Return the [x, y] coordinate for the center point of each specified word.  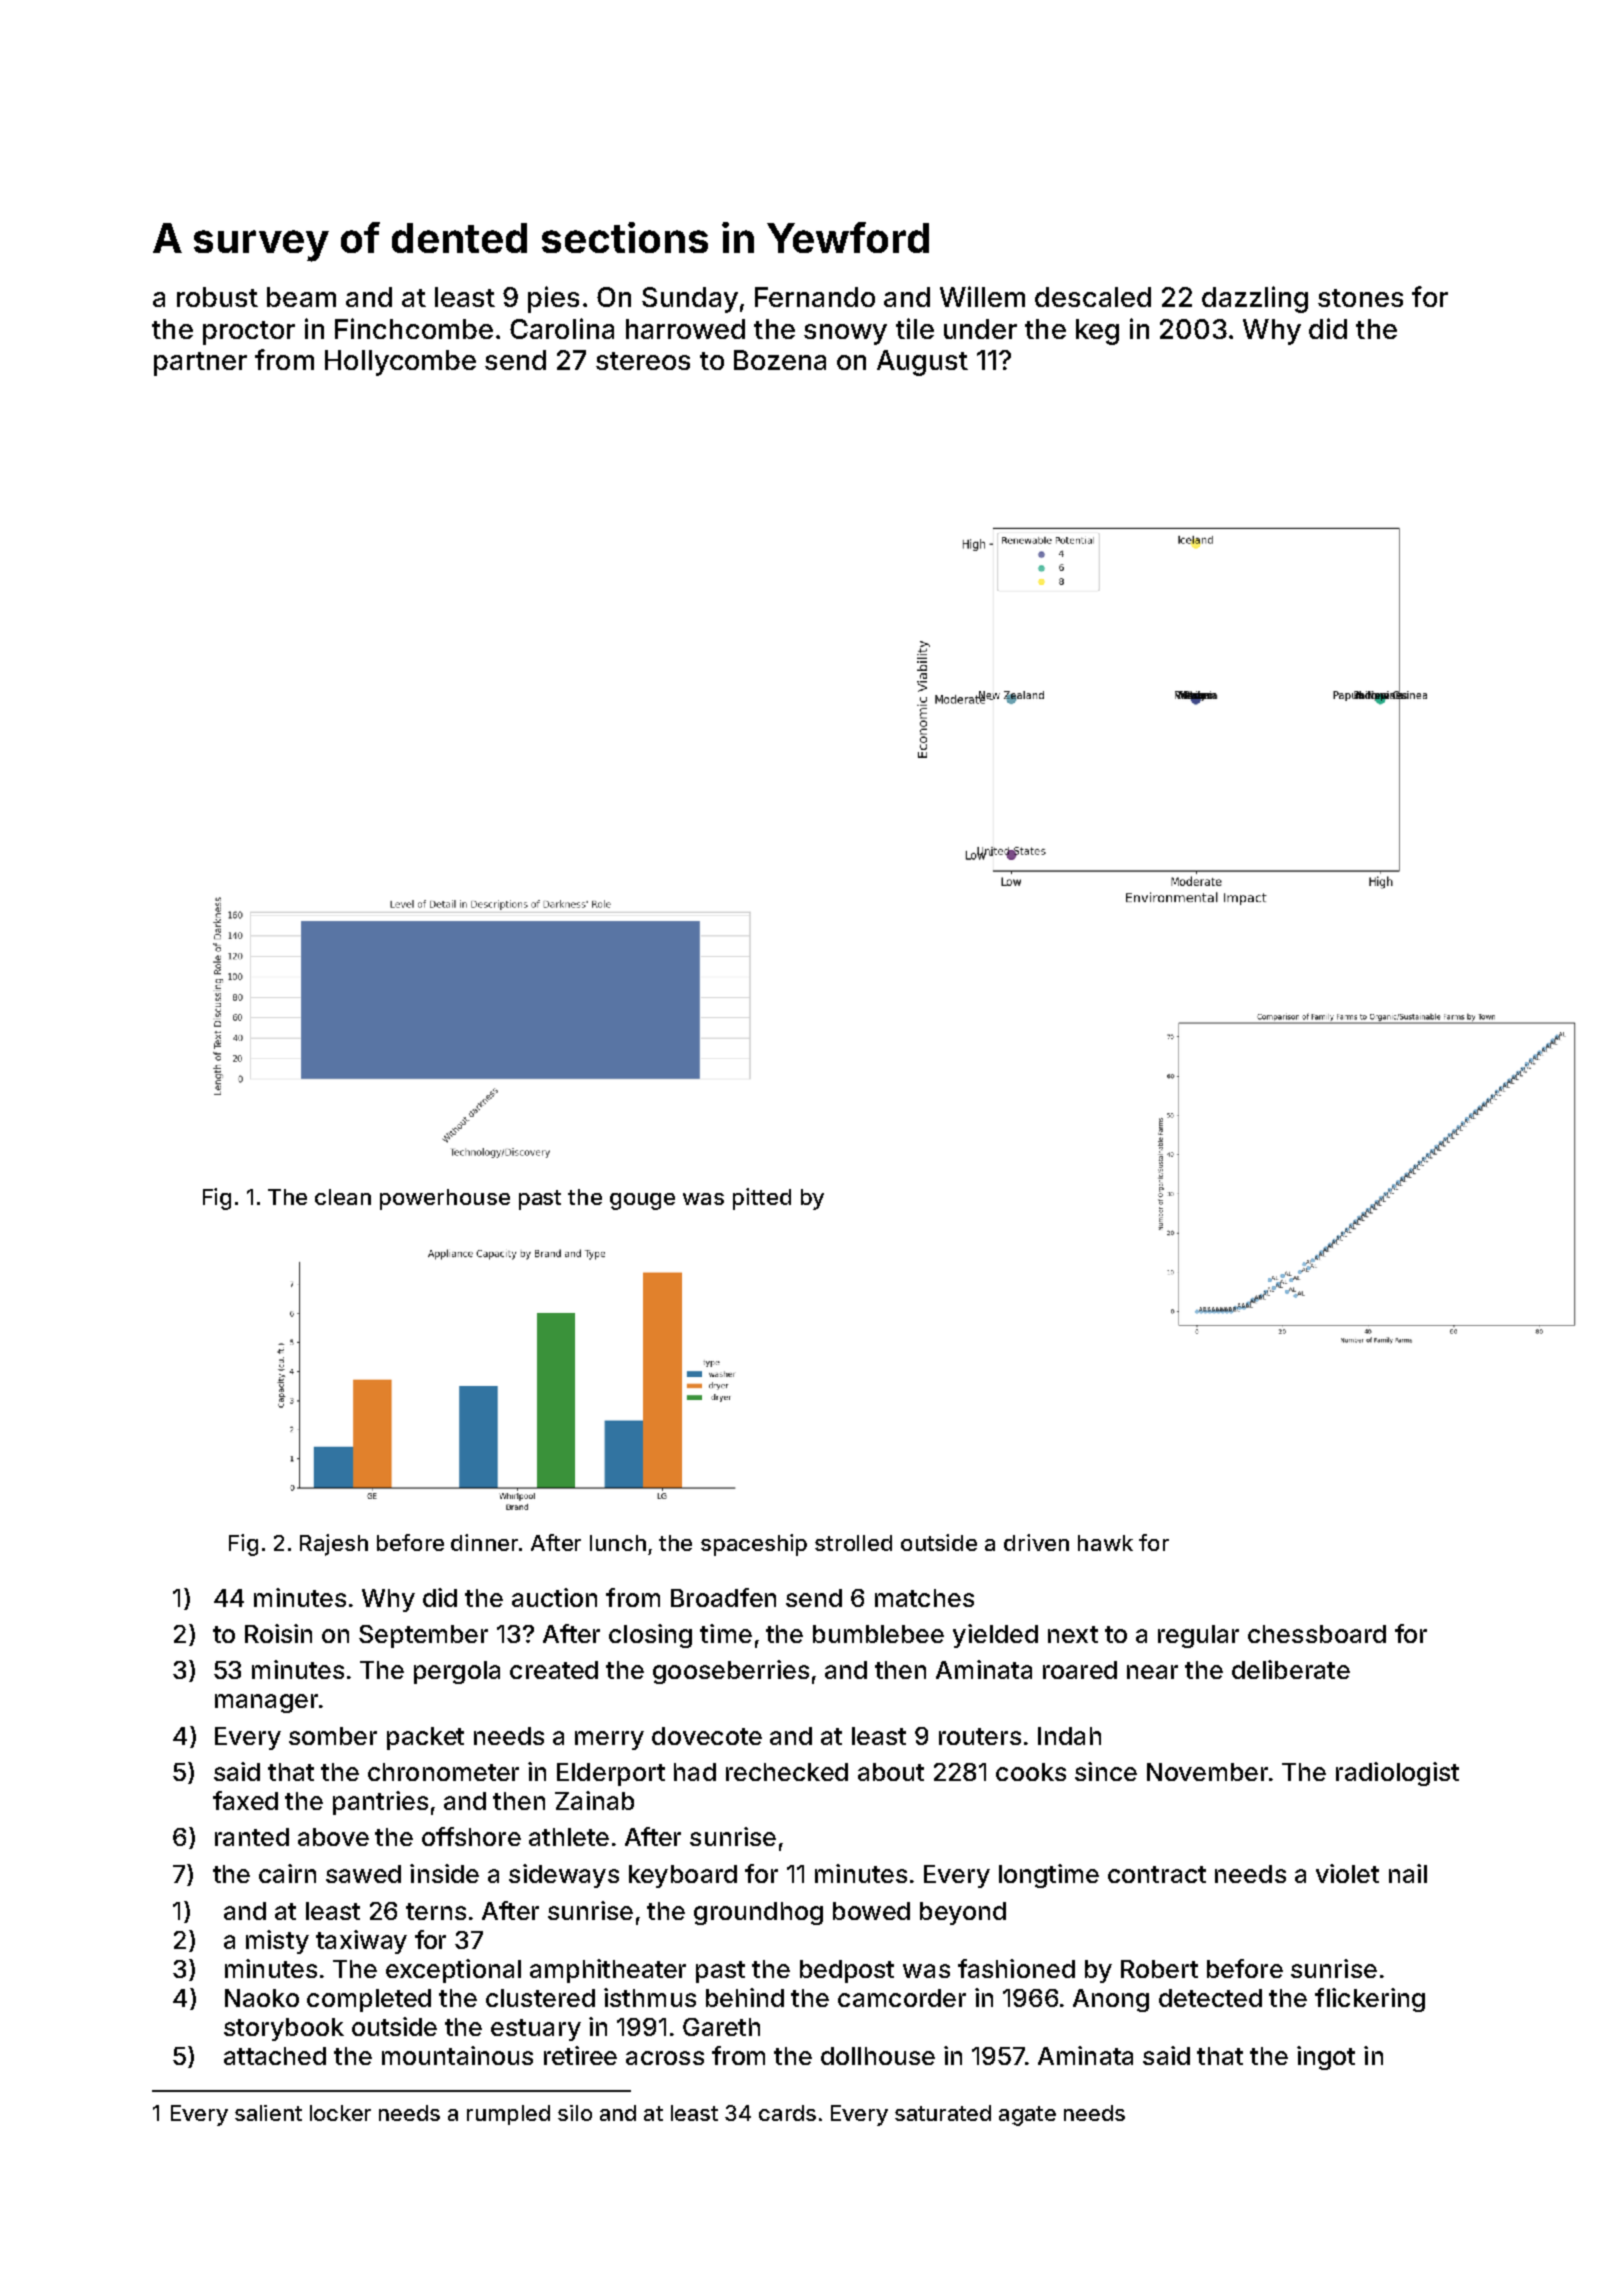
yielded [995, 1636]
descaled [1093, 297]
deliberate [1291, 1669]
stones [1360, 298]
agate [1027, 2116]
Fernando [815, 297]
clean [343, 1197]
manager [266, 1703]
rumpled [508, 2115]
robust [217, 297]
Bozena [780, 360]
